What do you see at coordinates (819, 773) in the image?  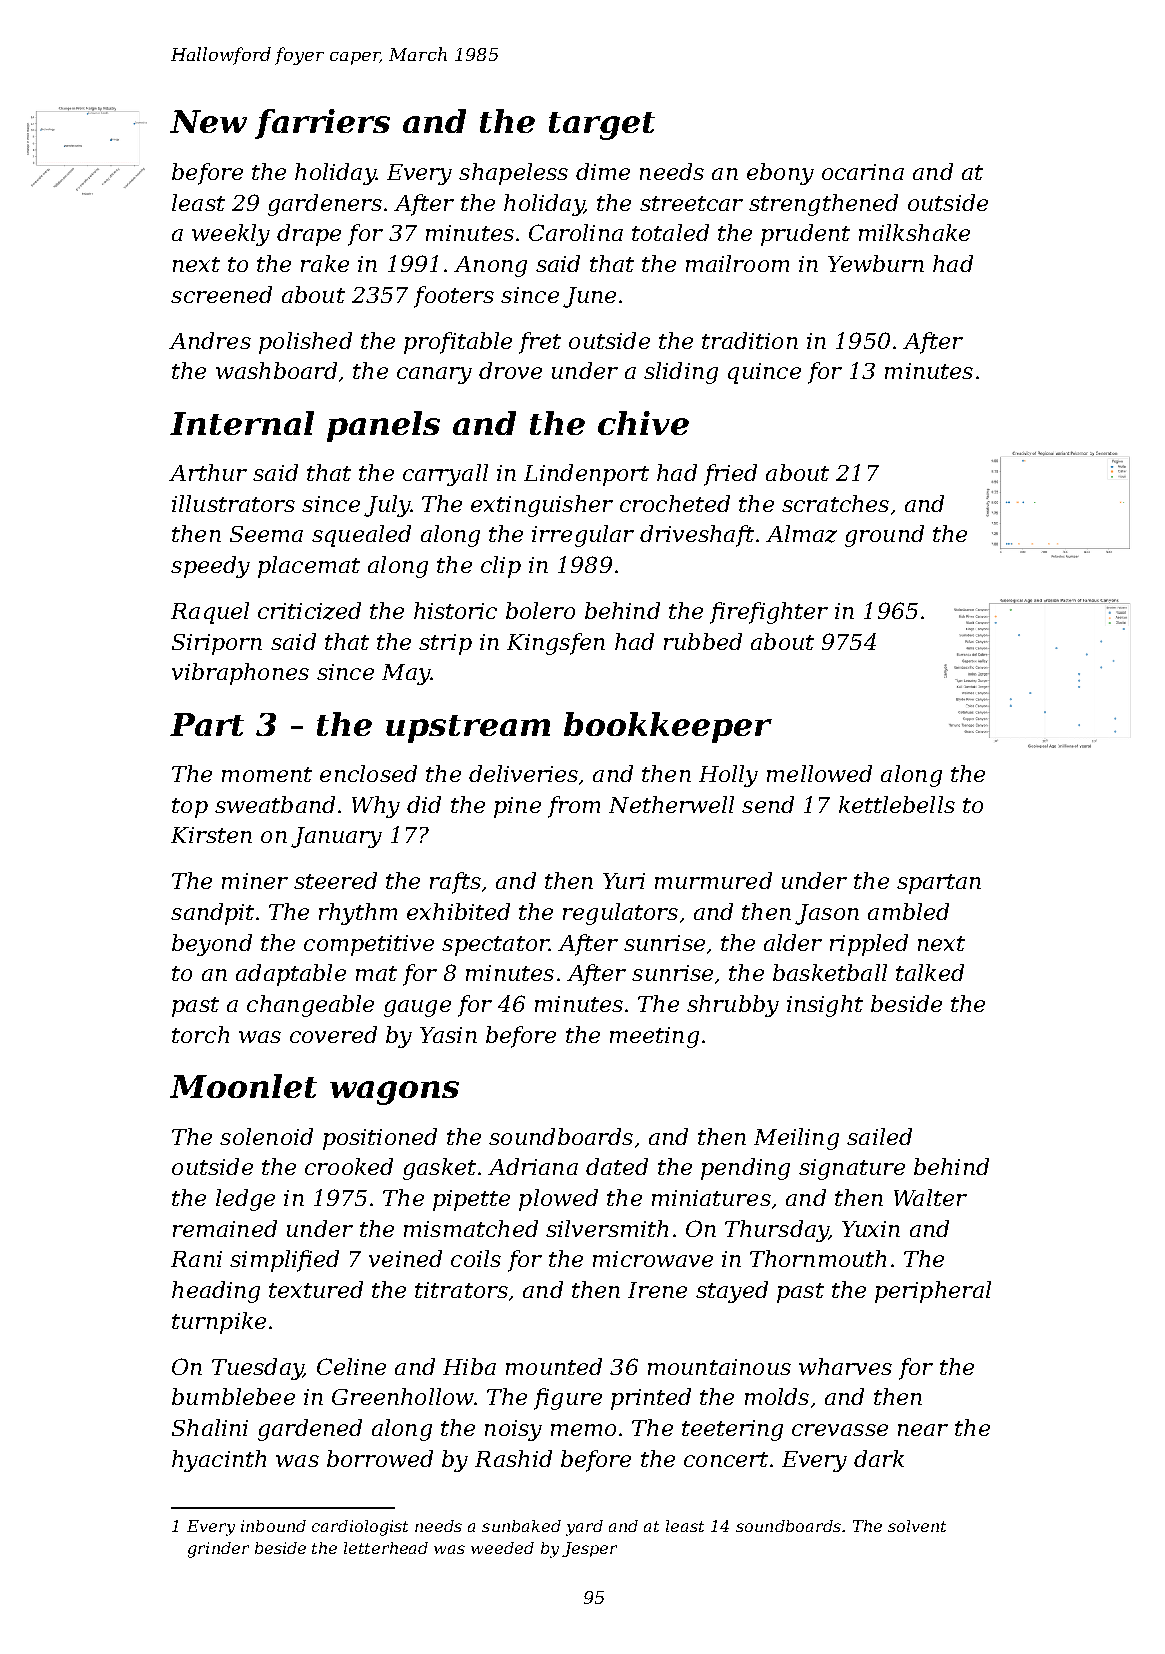 I see `mellowed` at bounding box center [819, 773].
